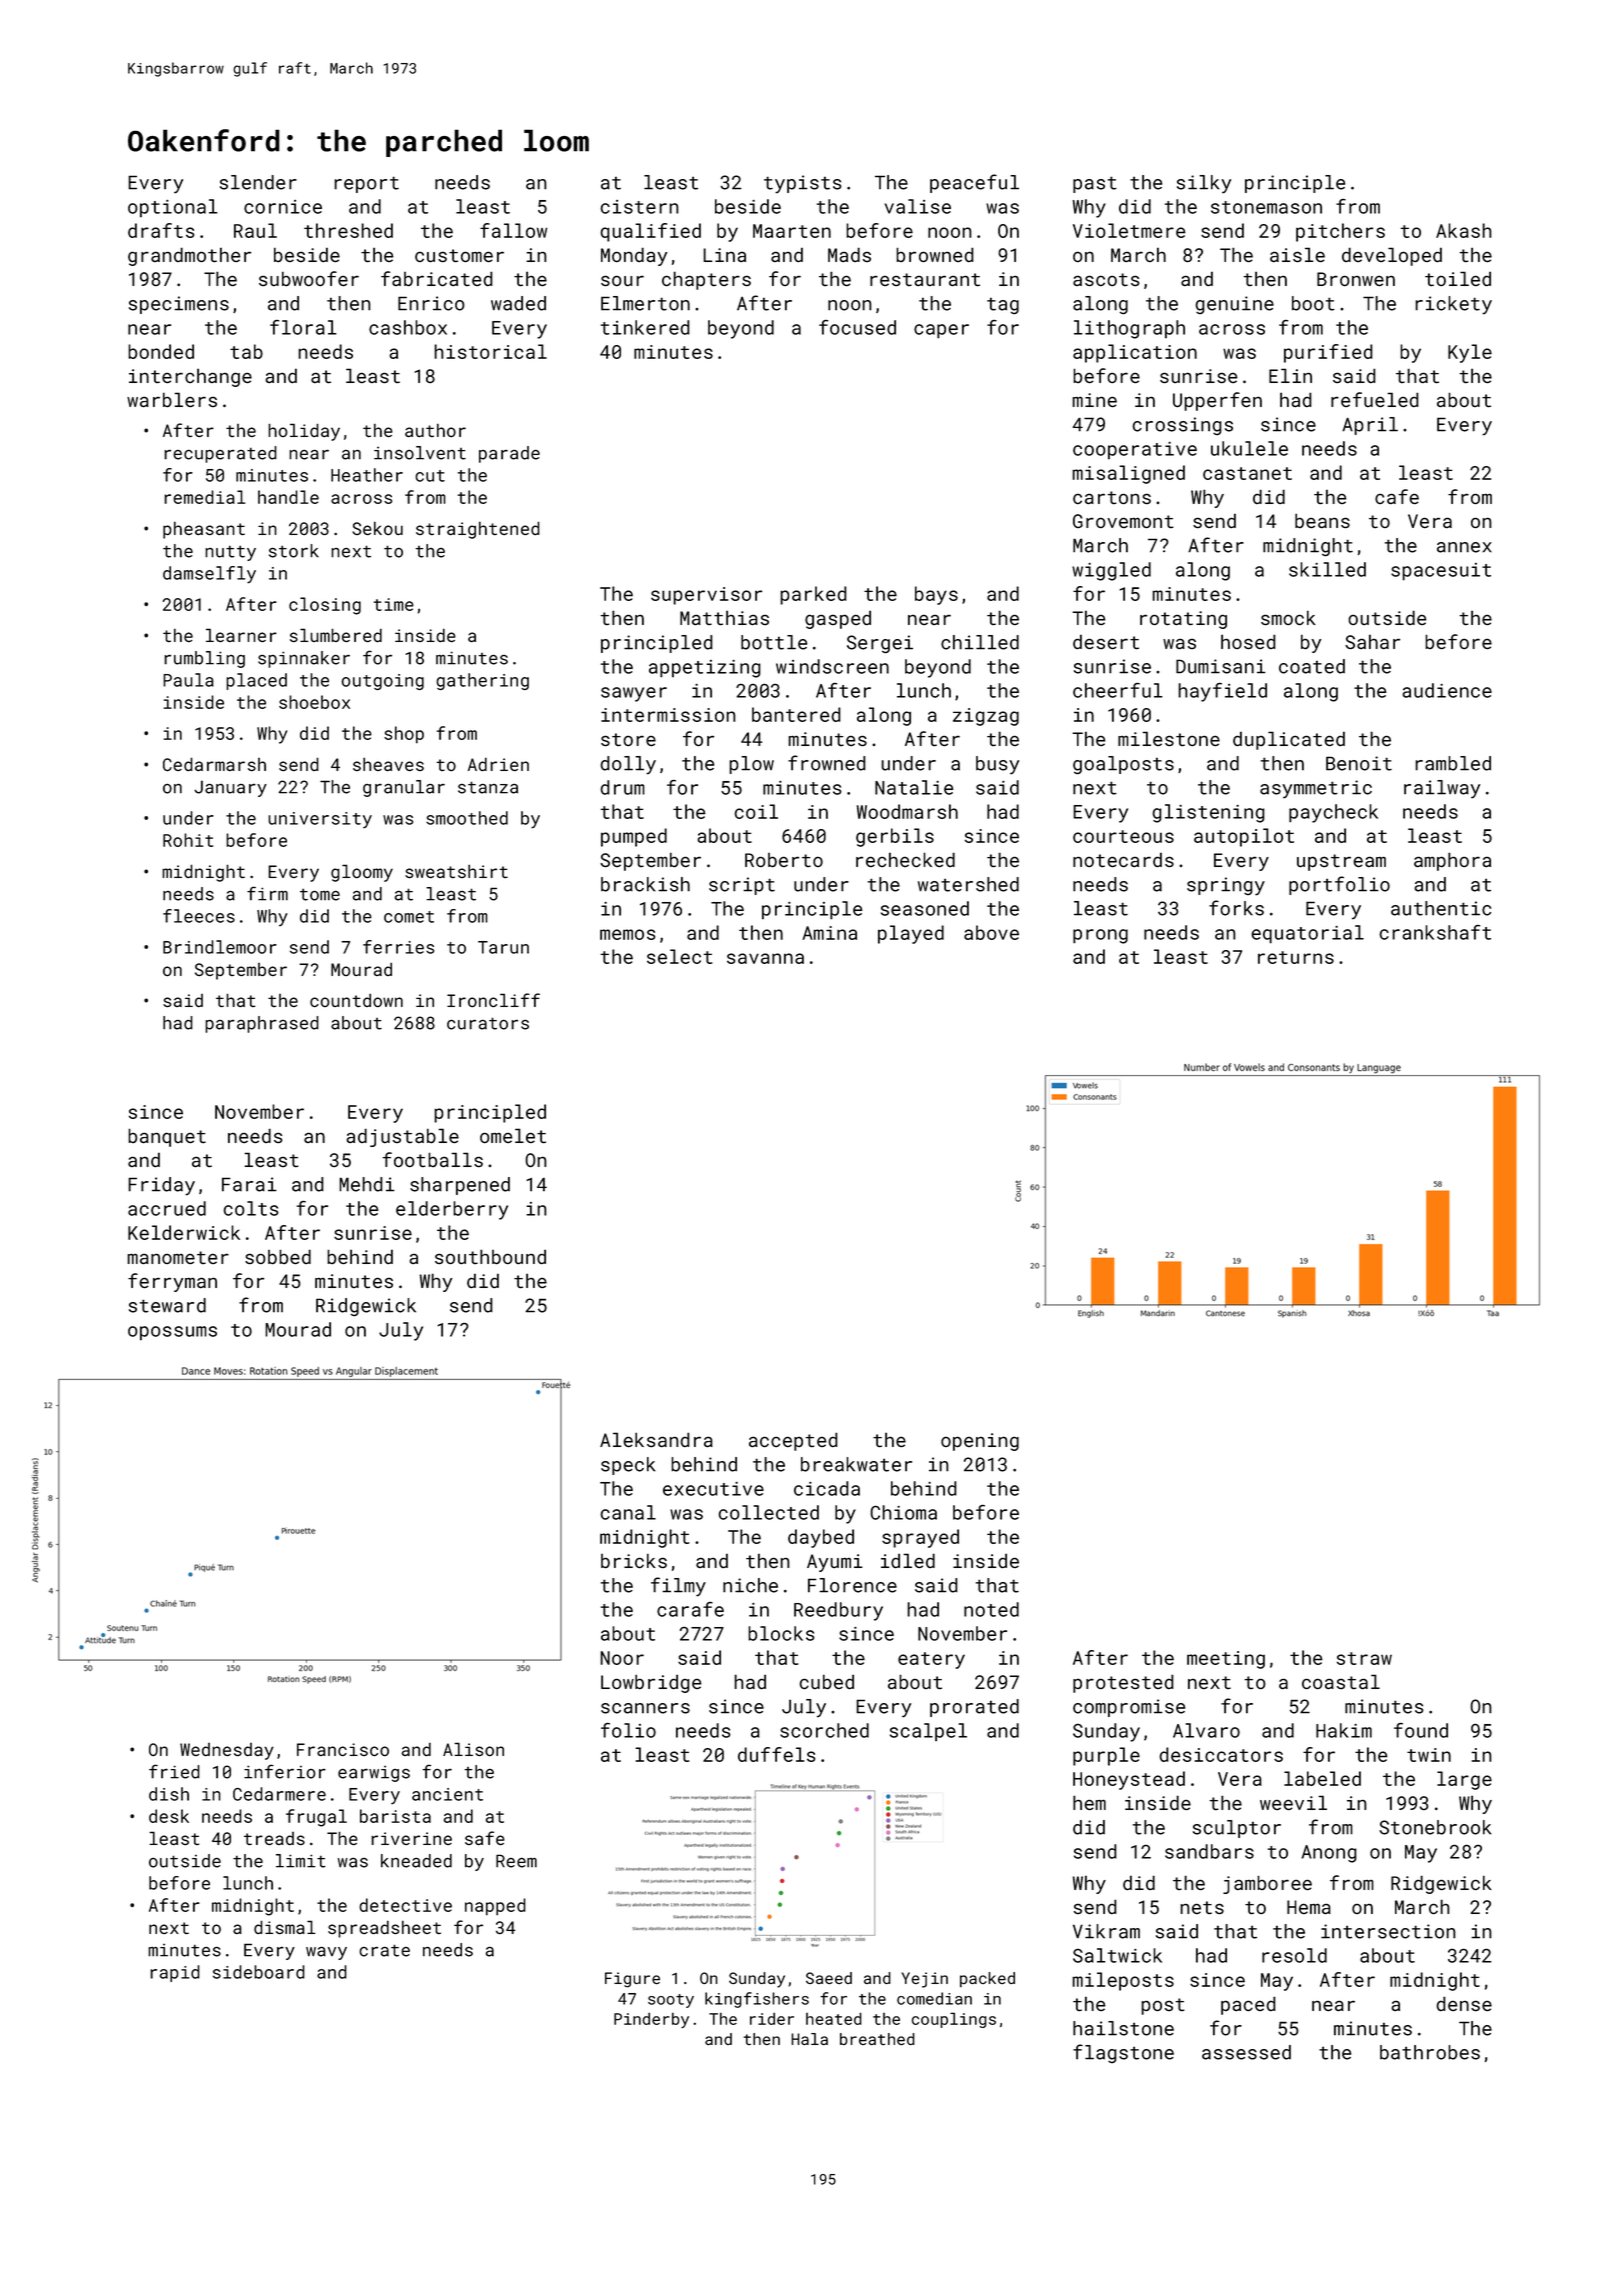 Image resolution: width=1620 pixels, height=2292 pixels. I want to click on report, so click(366, 184).
